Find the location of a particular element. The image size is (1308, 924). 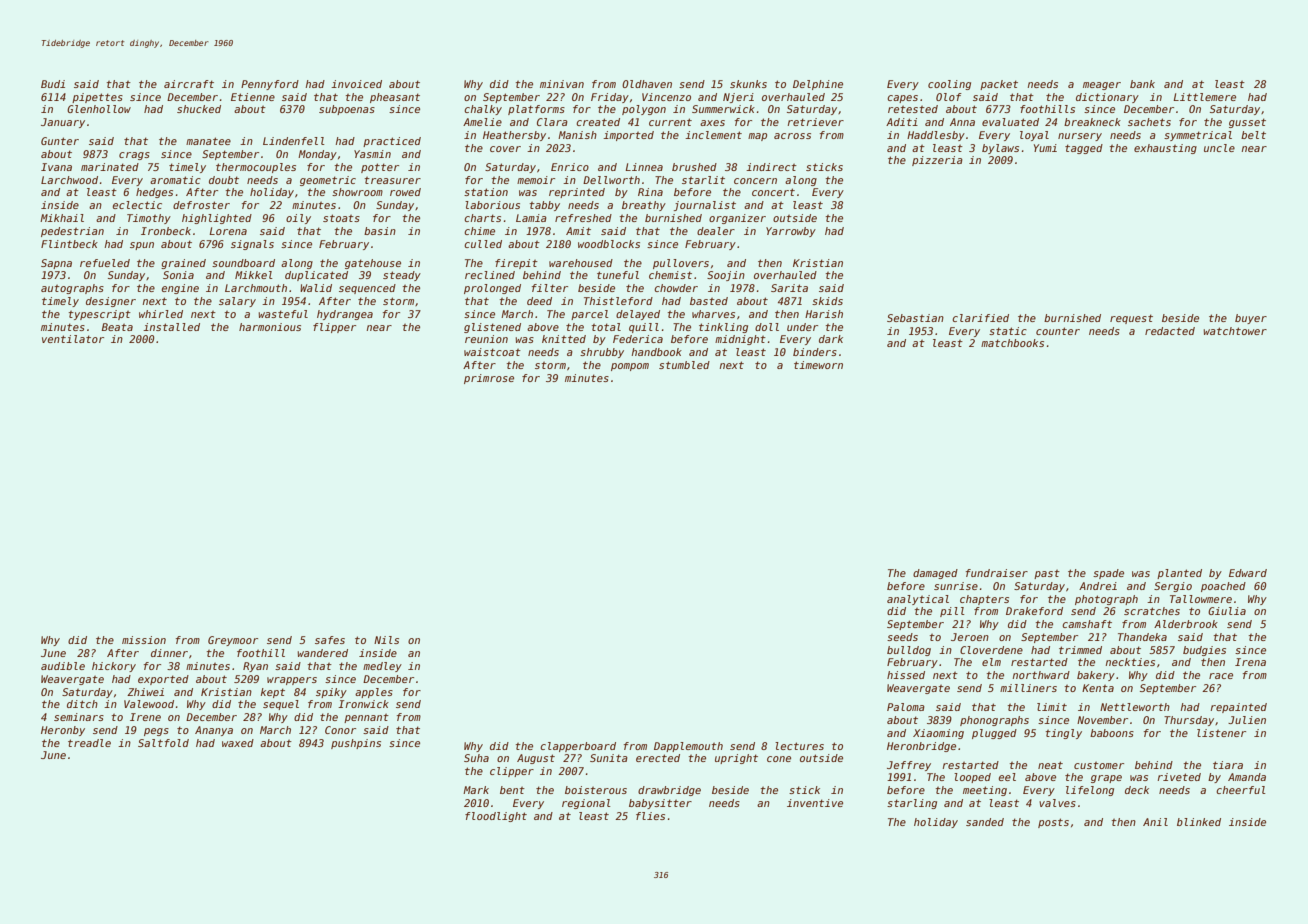

cover is located at coordinates (505, 149).
